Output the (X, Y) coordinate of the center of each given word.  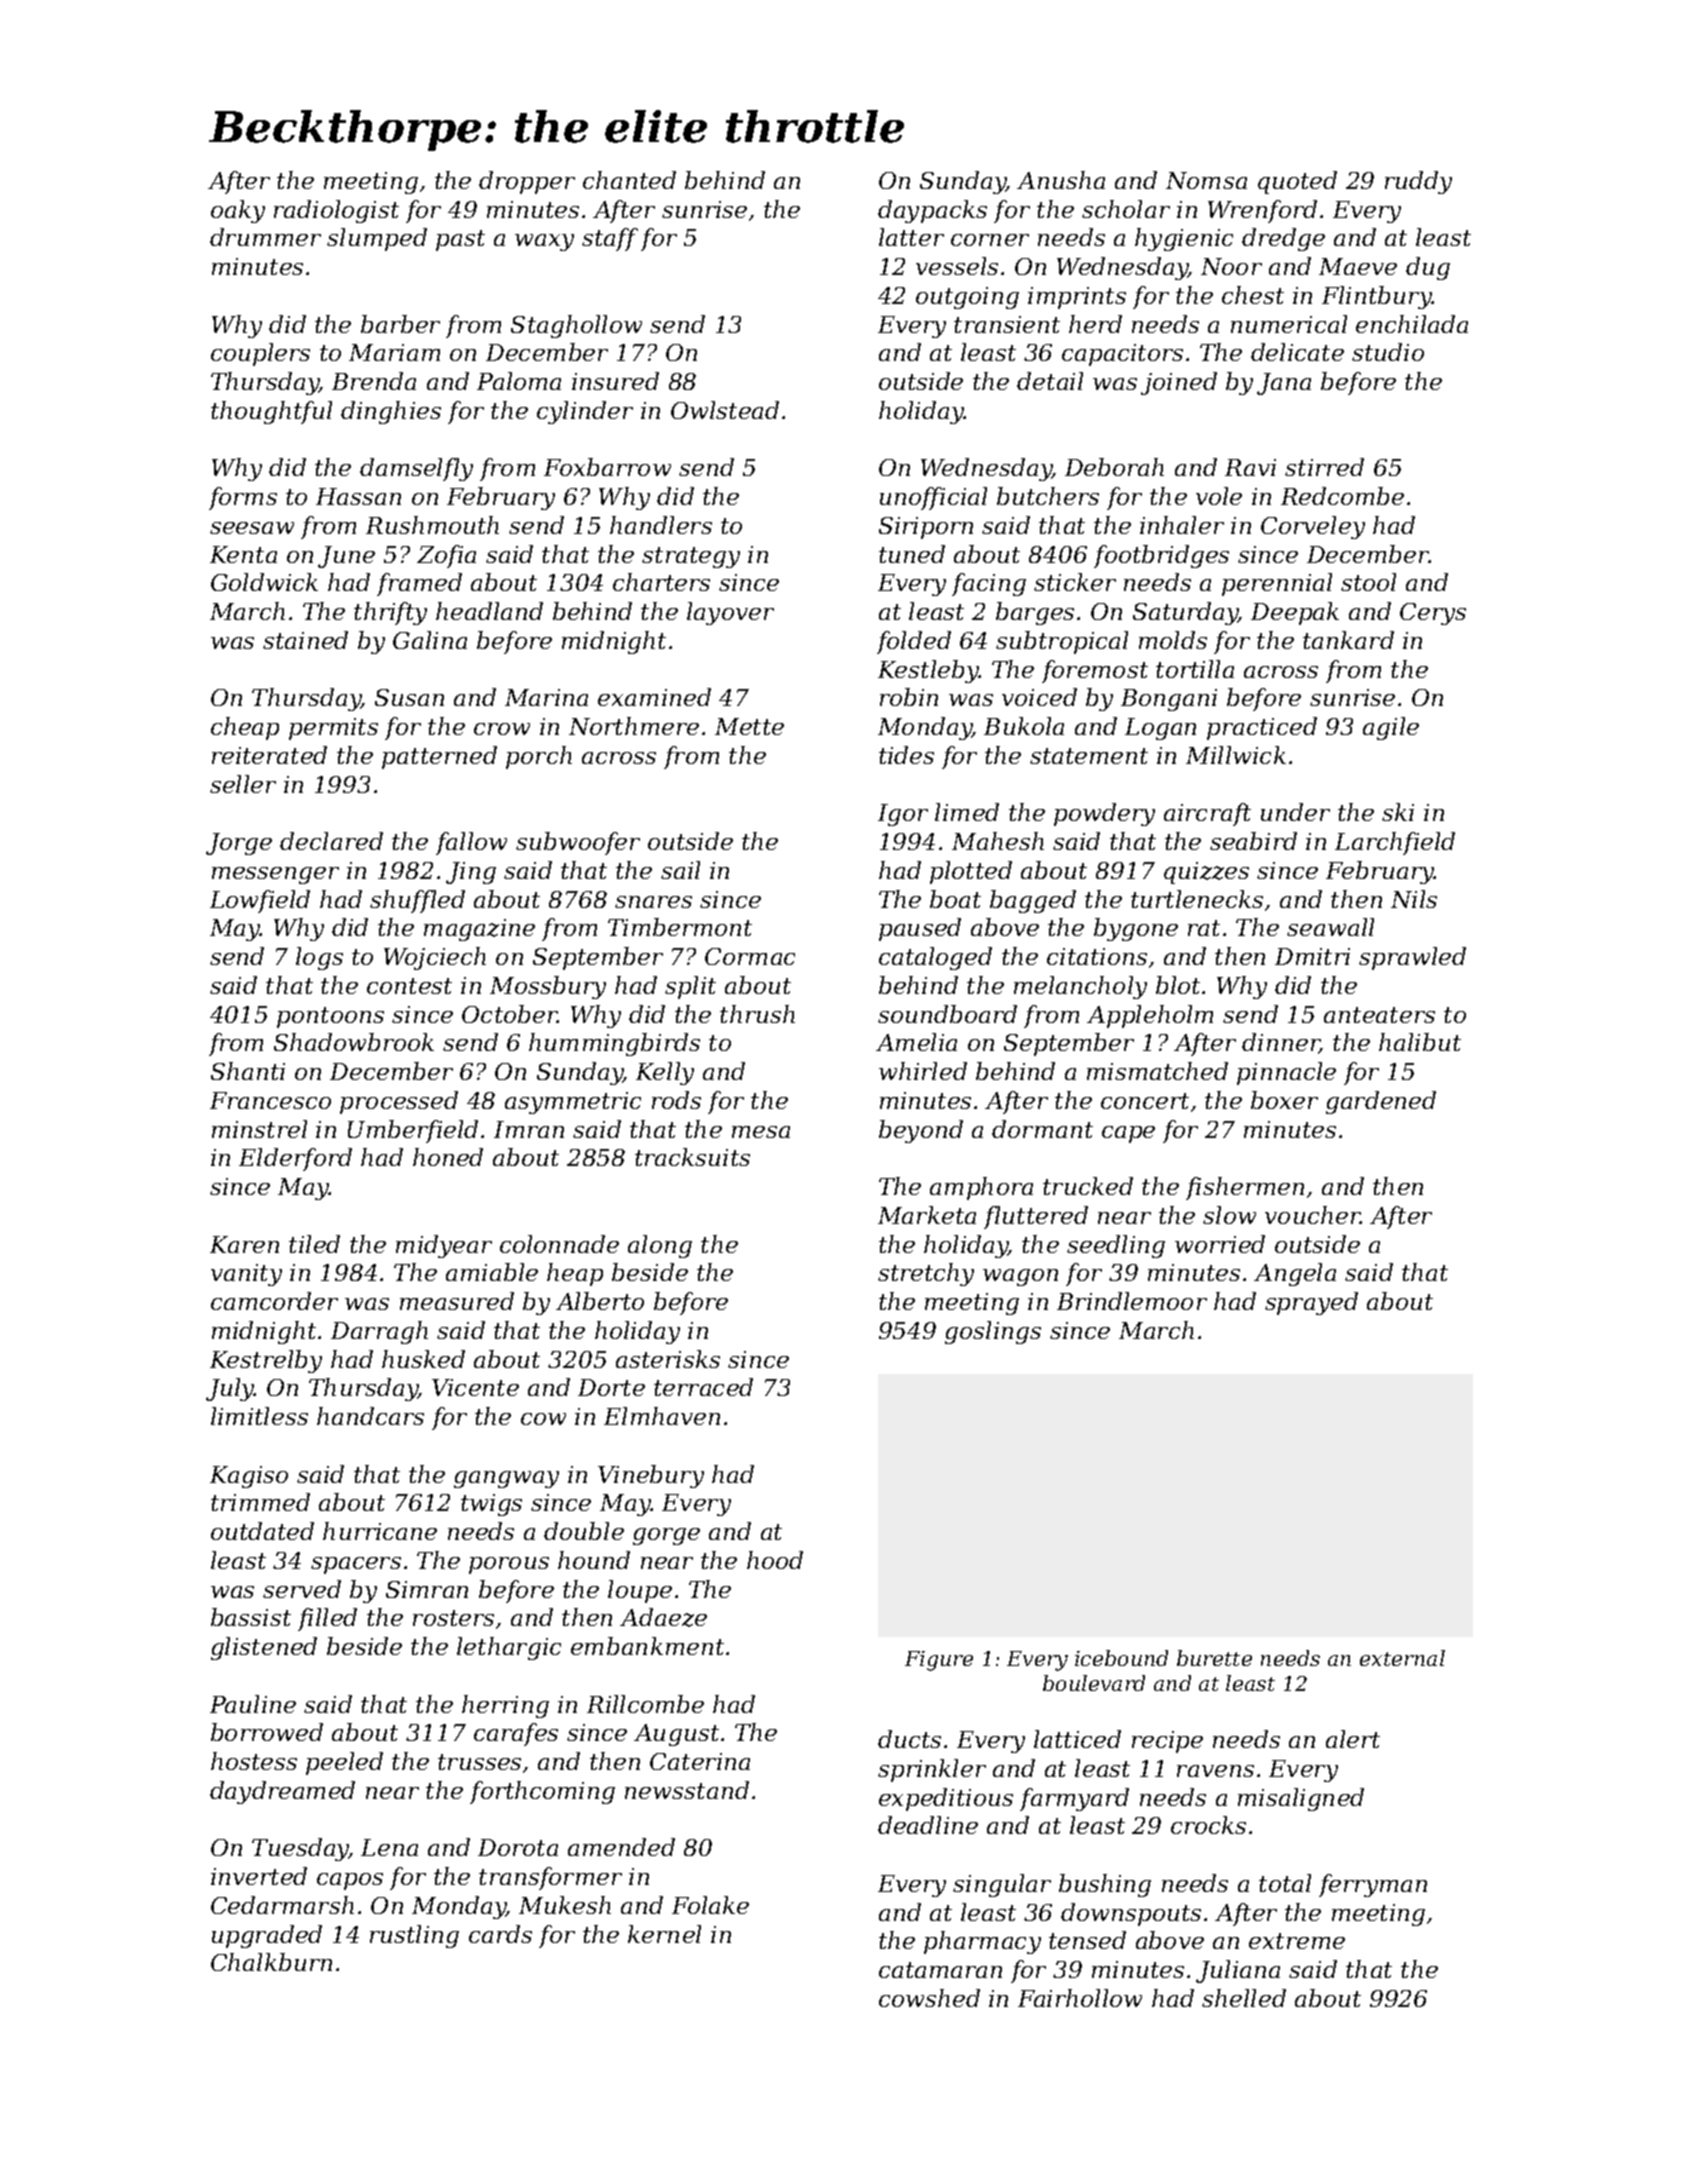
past (460, 240)
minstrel (259, 1129)
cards (500, 1934)
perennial (1277, 584)
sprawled (1412, 958)
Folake (710, 1905)
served (302, 1589)
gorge (666, 1536)
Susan (409, 697)
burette (1214, 1658)
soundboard (947, 1014)
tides (906, 755)
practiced (1262, 728)
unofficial (933, 498)
